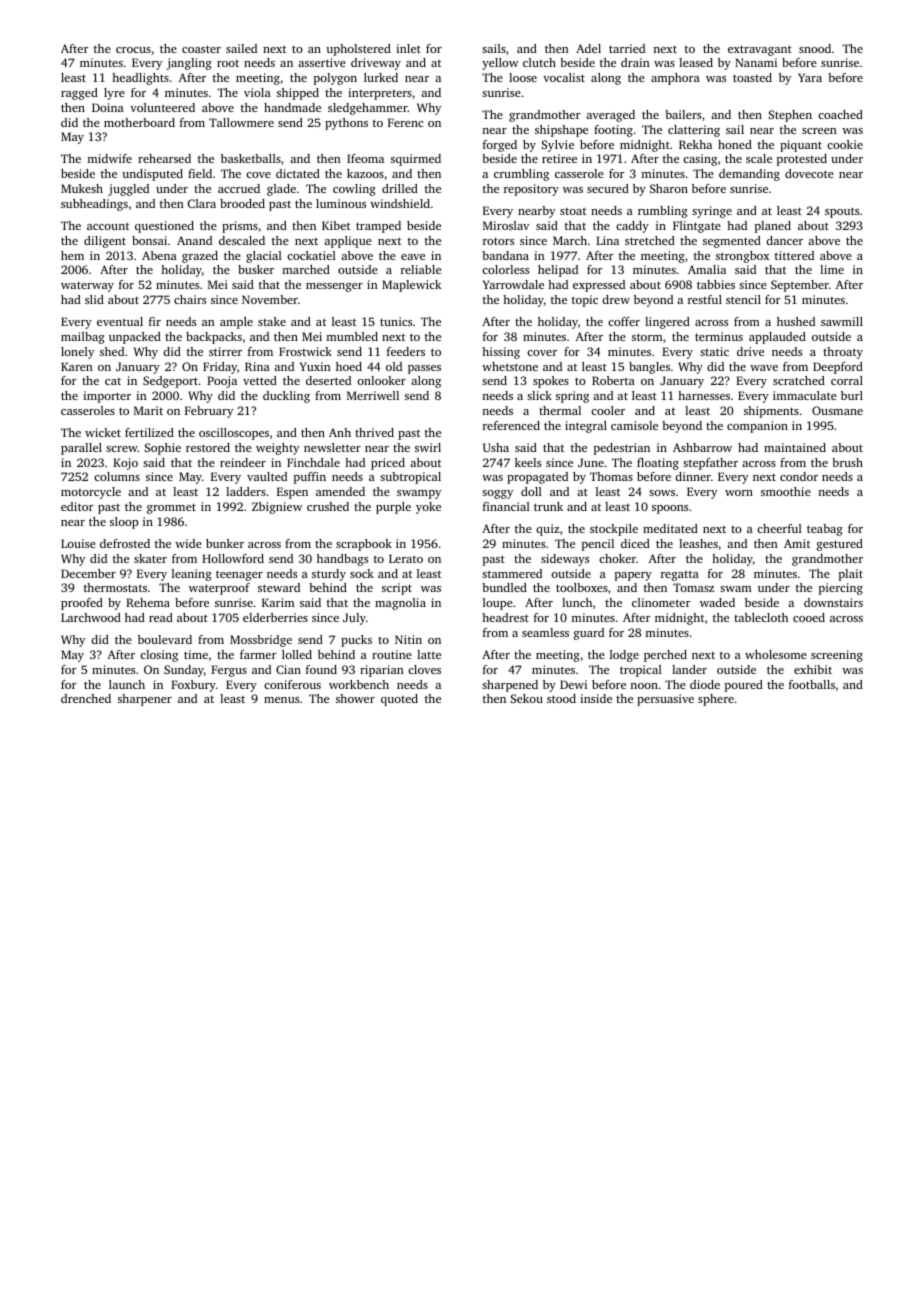  What do you see at coordinates (321, 669) in the screenshot?
I see `found` at bounding box center [321, 669].
